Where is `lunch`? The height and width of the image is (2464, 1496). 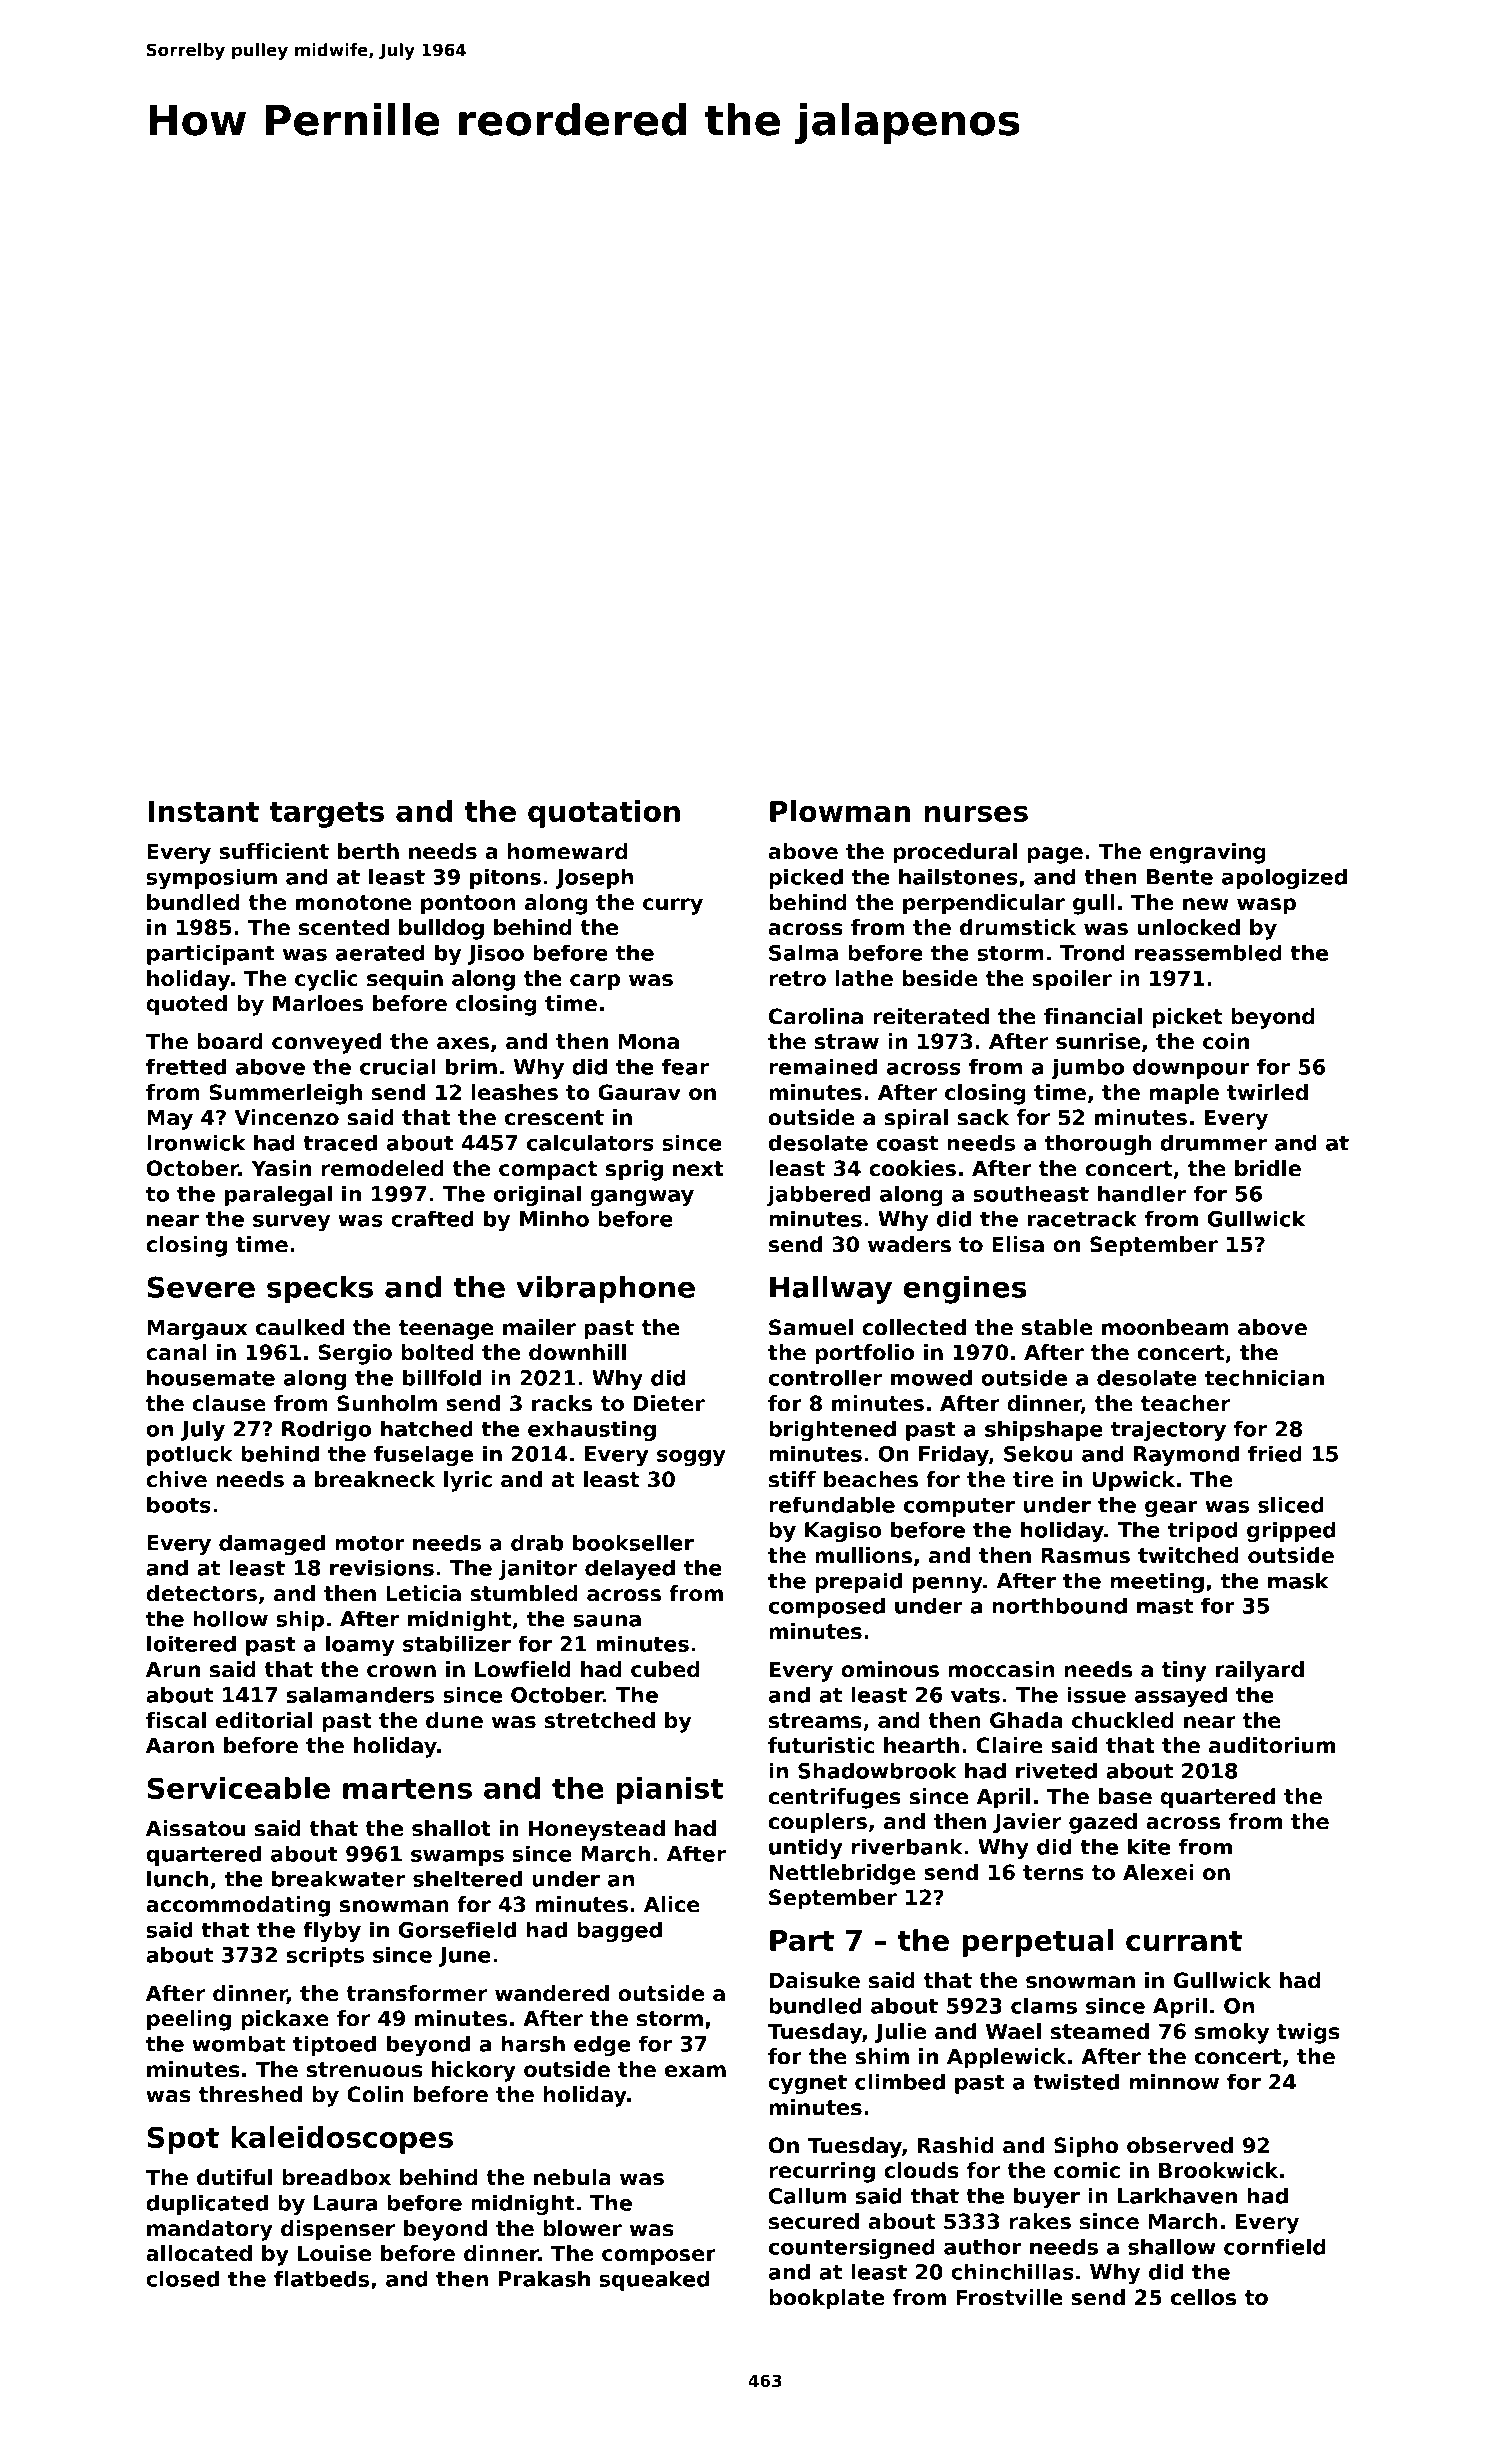
lunch is located at coordinates (177, 1878).
